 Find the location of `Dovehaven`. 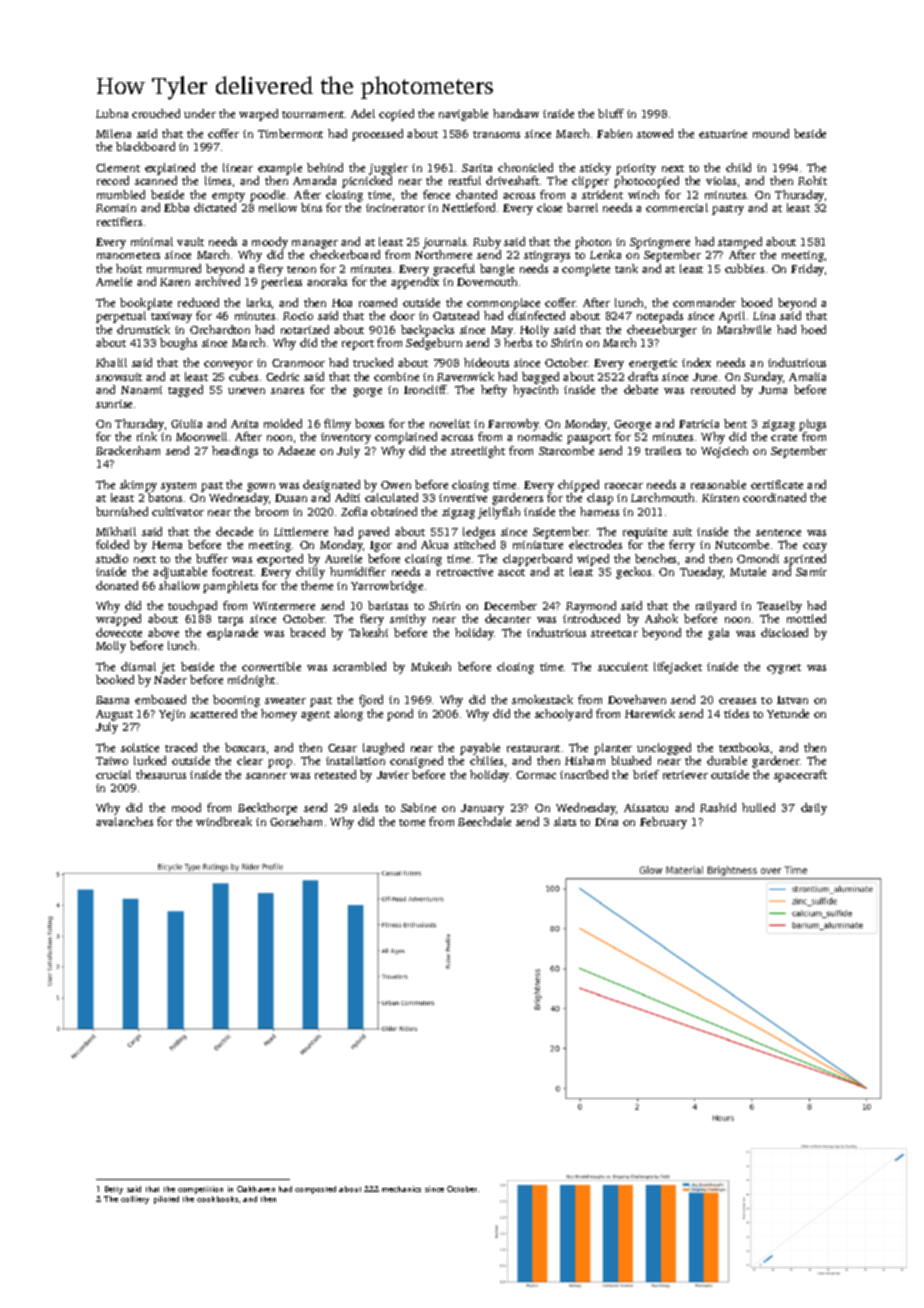

Dovehaven is located at coordinates (637, 699).
